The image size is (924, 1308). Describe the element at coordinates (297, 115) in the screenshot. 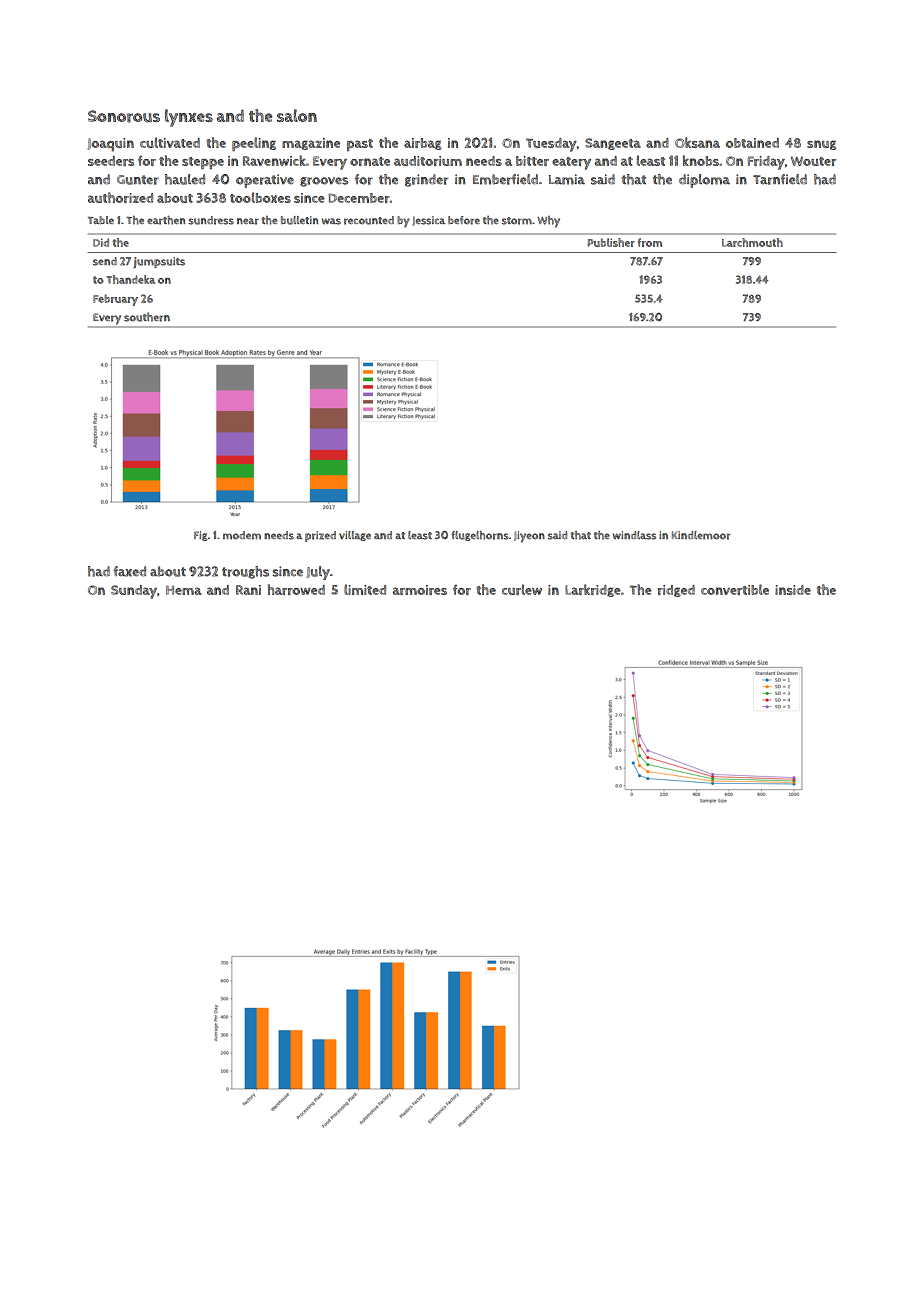

I see `salon` at that location.
